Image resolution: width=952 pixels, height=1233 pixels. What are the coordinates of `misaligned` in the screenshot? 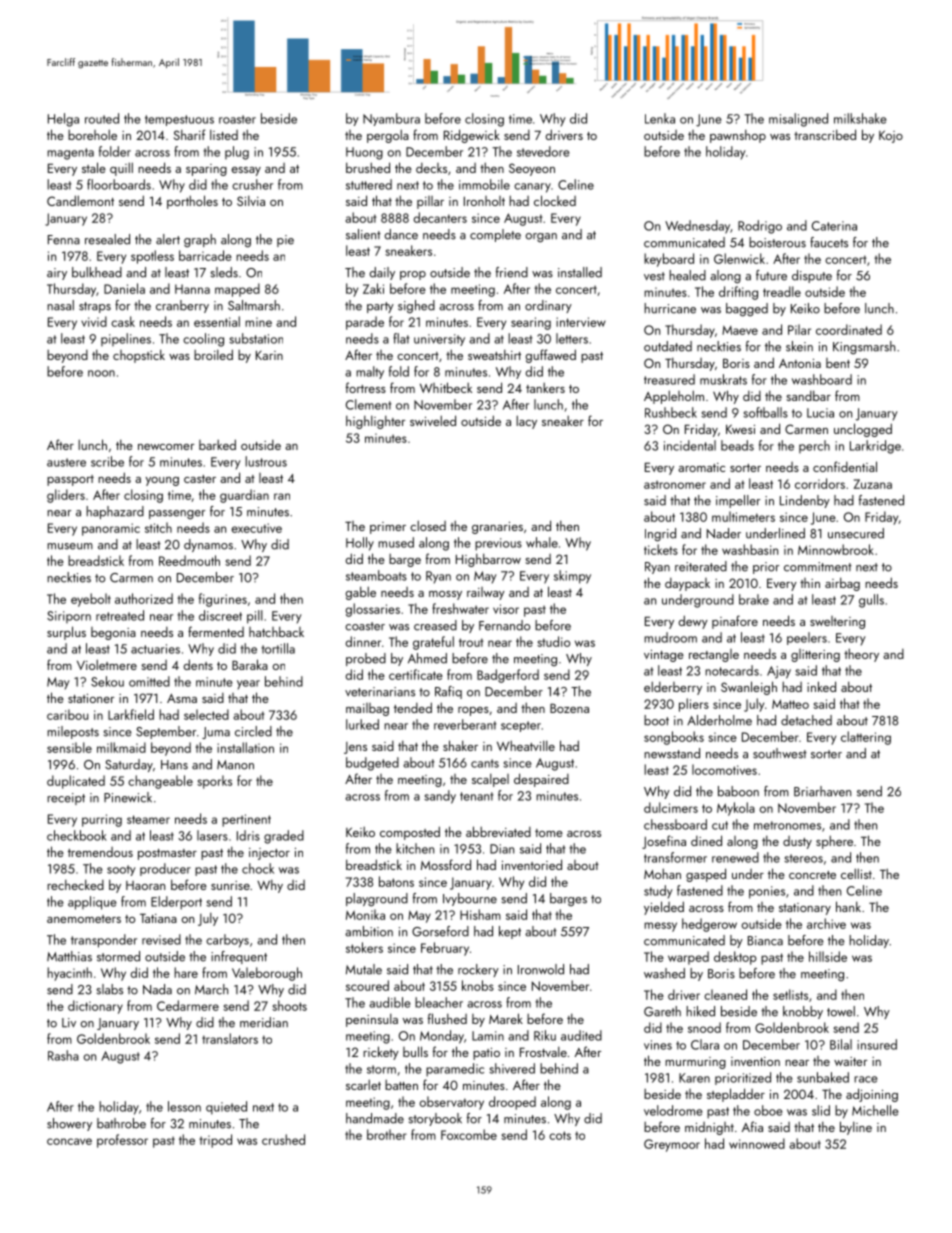 It's located at (798, 120).
